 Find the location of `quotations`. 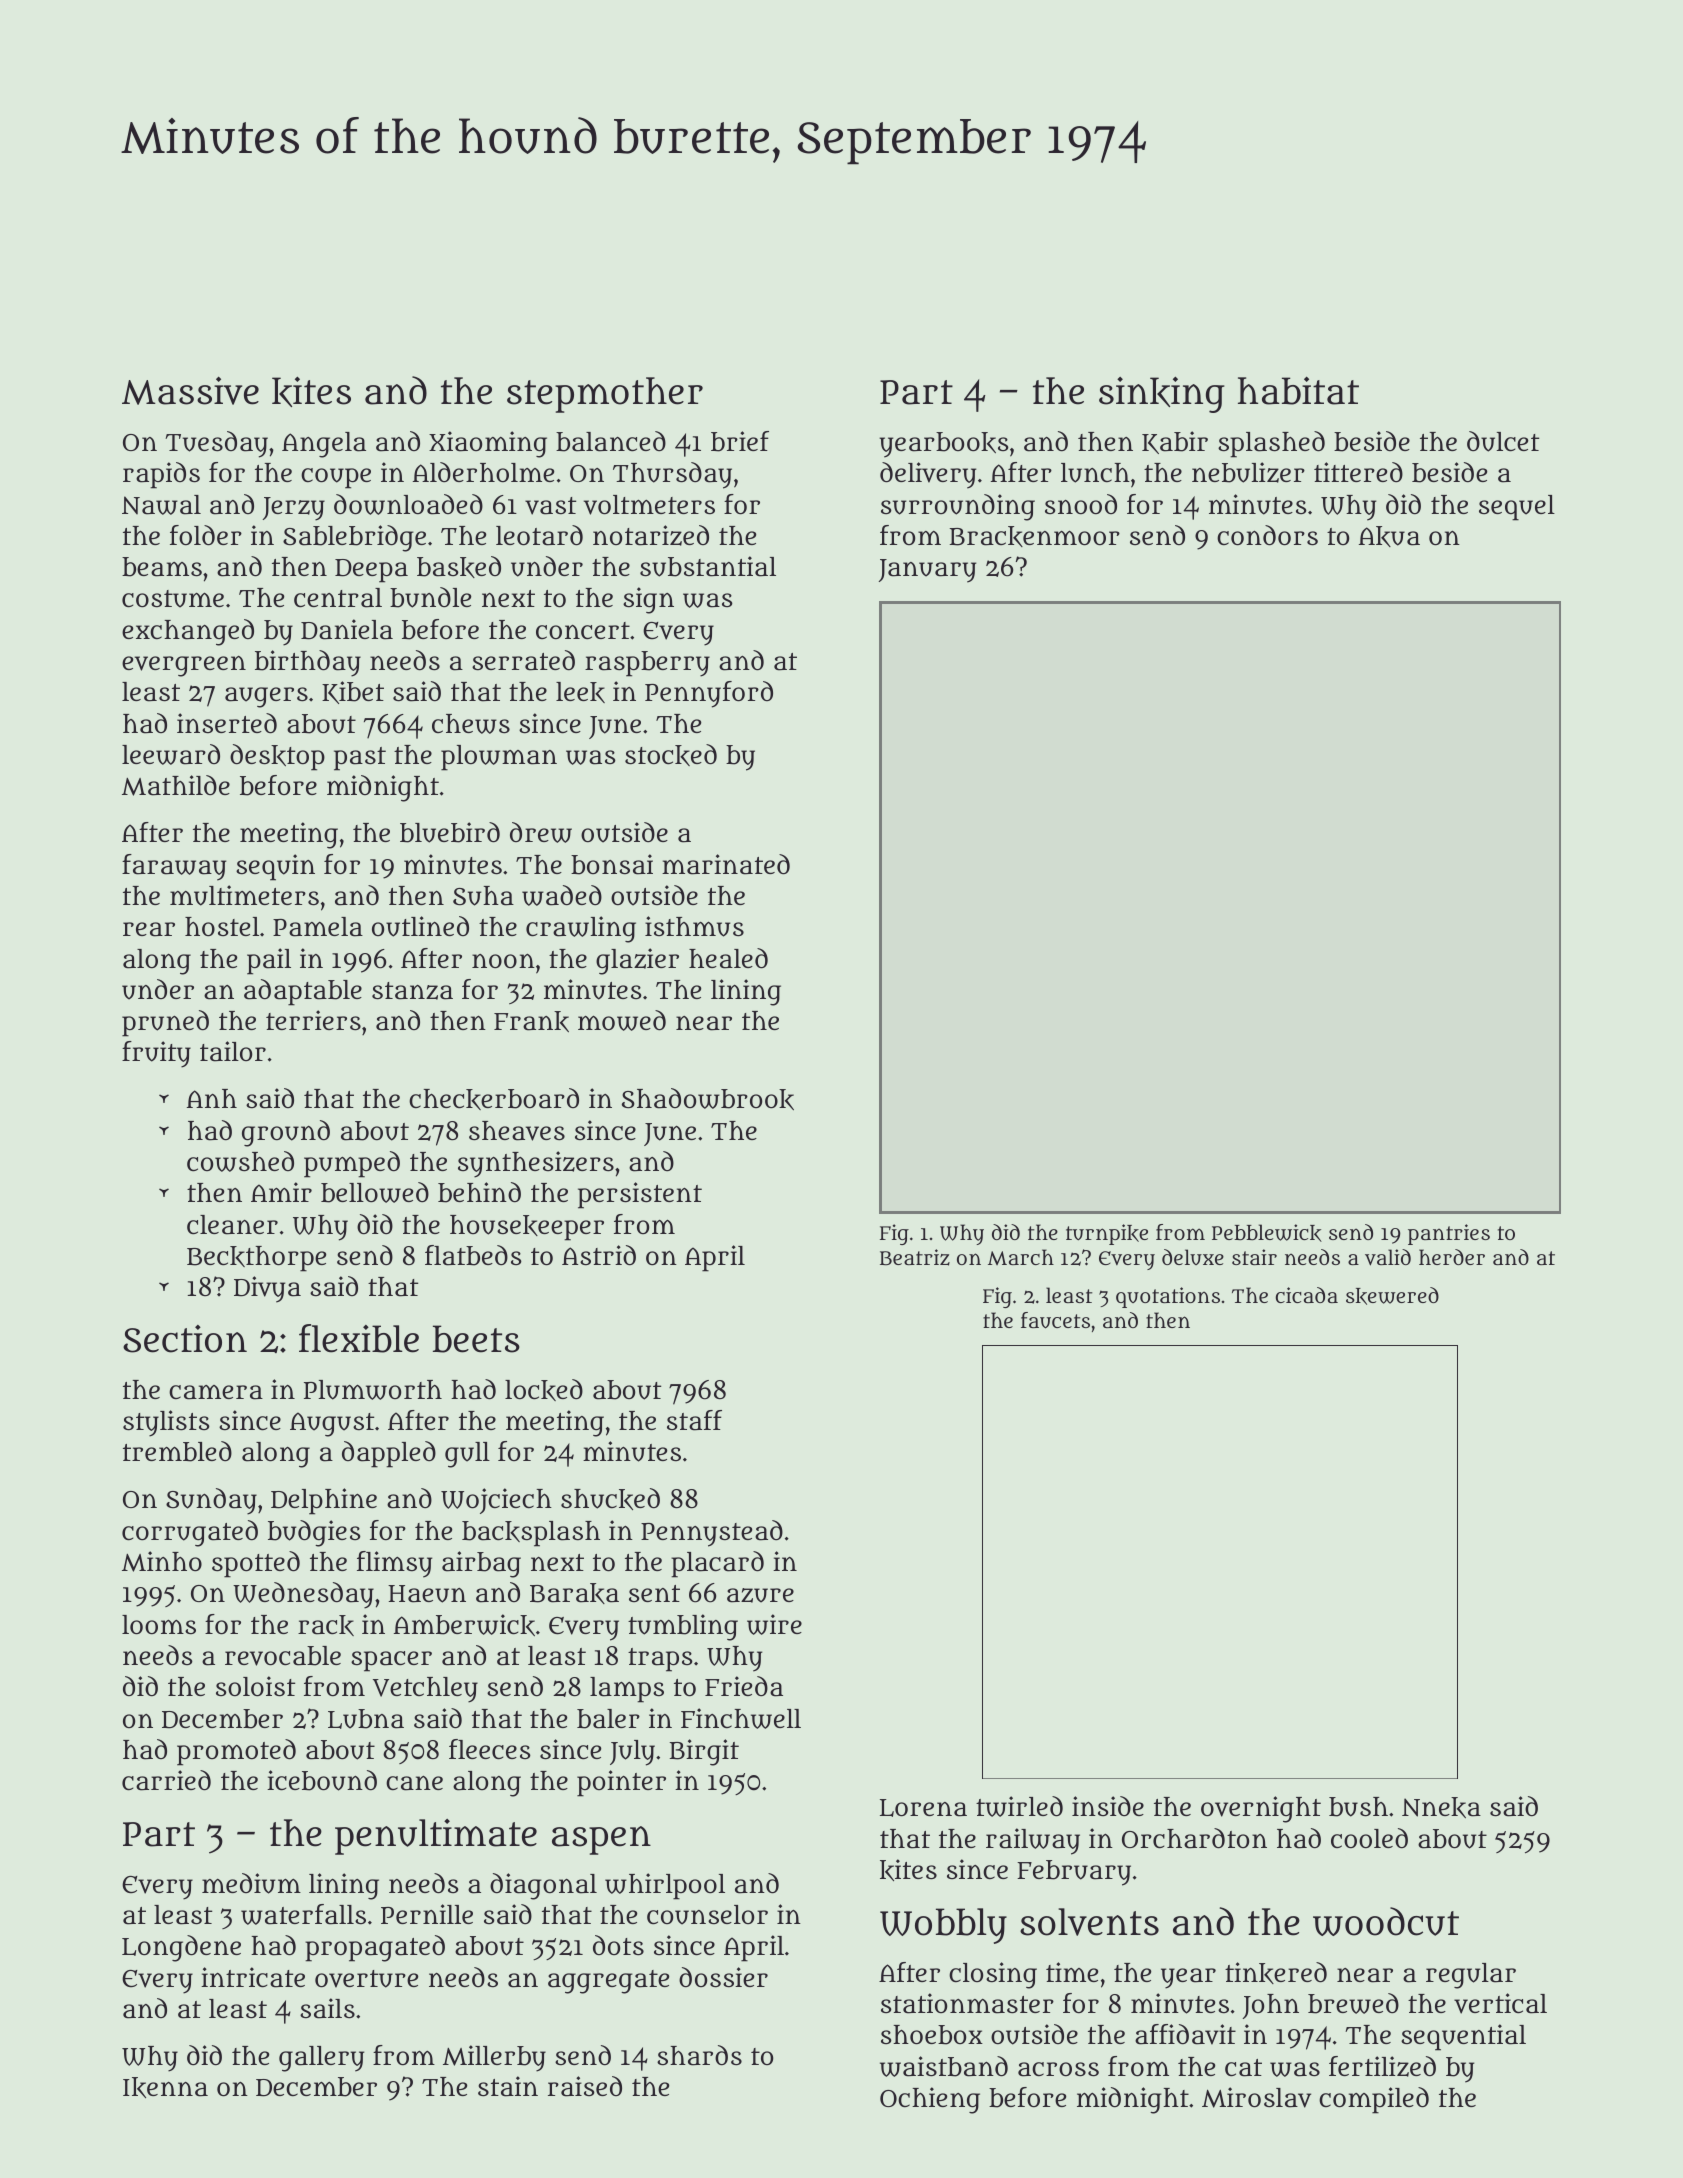

quotations is located at coordinates (1168, 1297).
